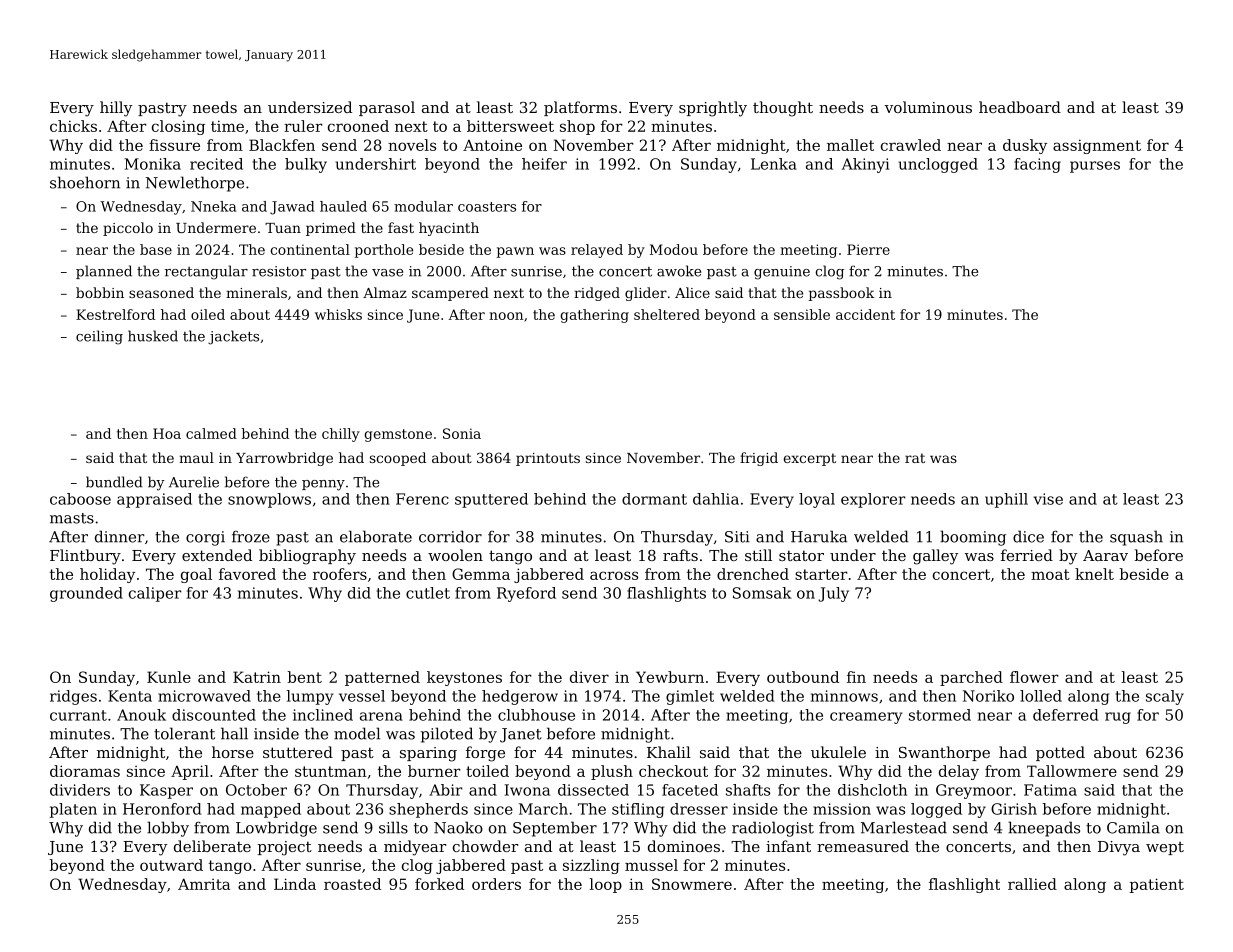 The height and width of the document is (952, 1233). I want to click on voluminous, so click(928, 107).
